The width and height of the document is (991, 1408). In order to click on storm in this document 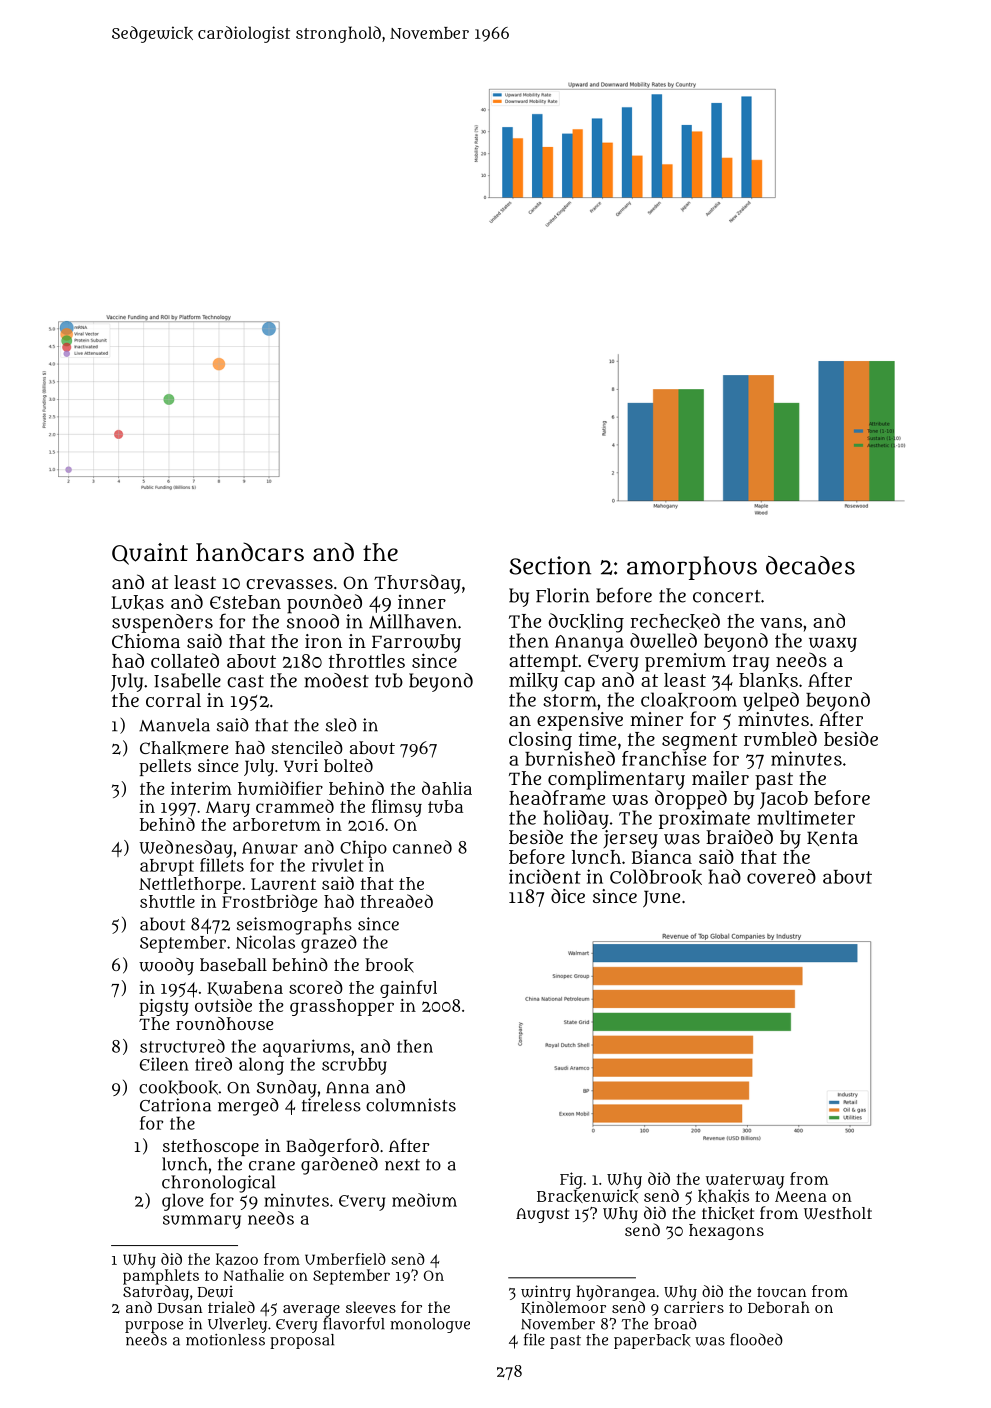, I will do `click(570, 700)`.
